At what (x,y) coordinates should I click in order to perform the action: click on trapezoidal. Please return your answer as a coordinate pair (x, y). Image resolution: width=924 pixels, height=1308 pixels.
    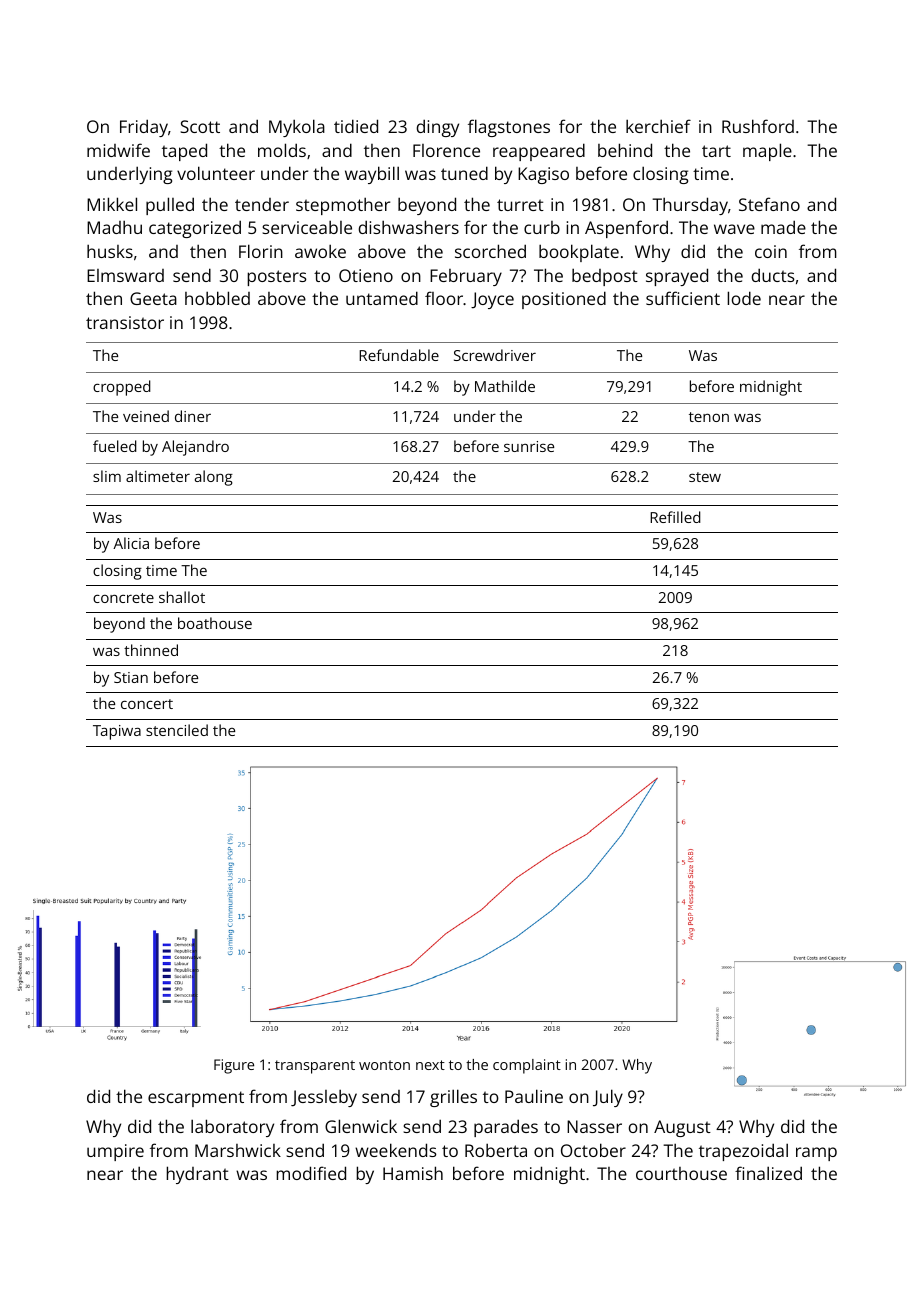
    Looking at the image, I should click on (743, 1152).
